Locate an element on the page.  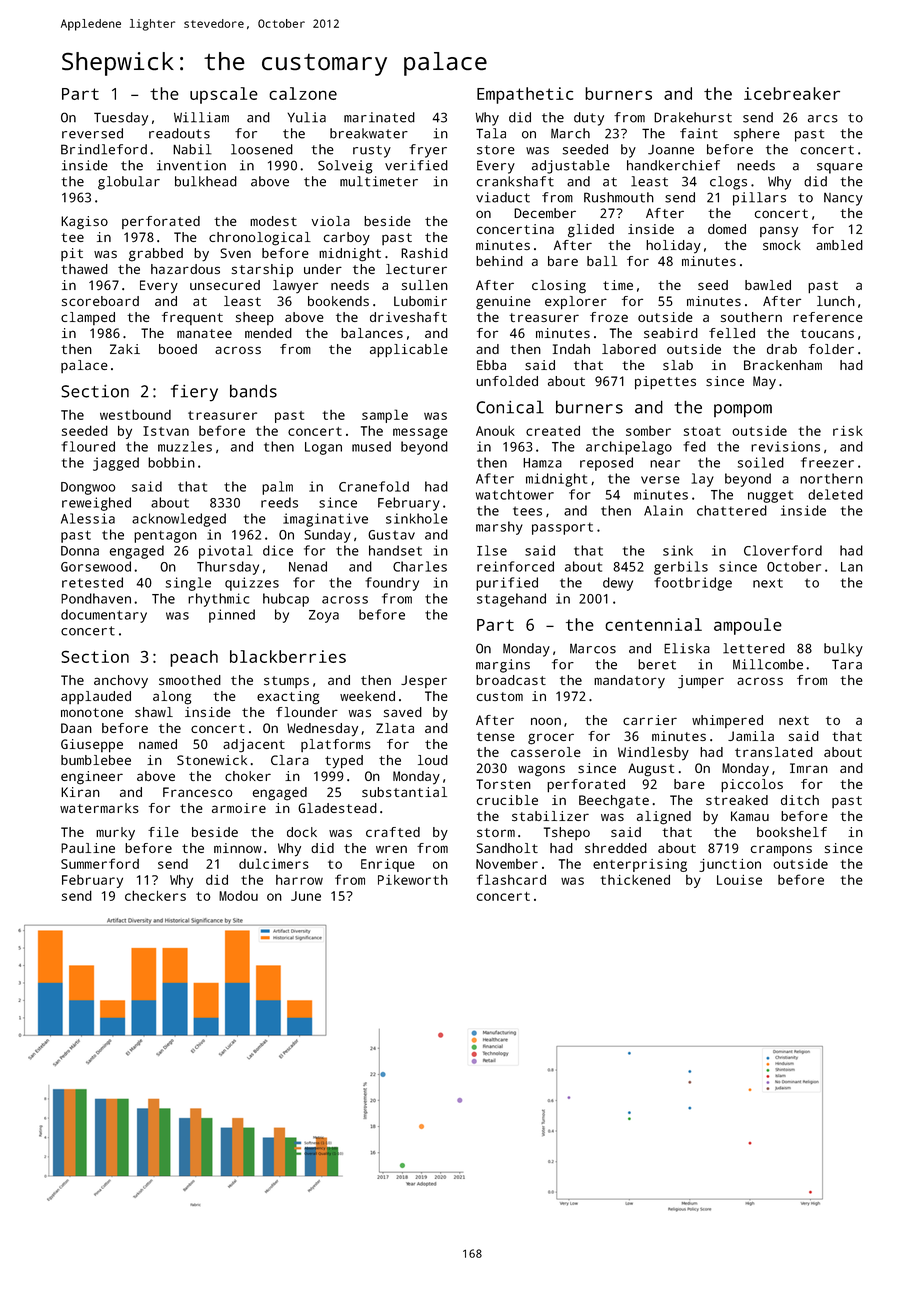
flashcard is located at coordinates (511, 879).
